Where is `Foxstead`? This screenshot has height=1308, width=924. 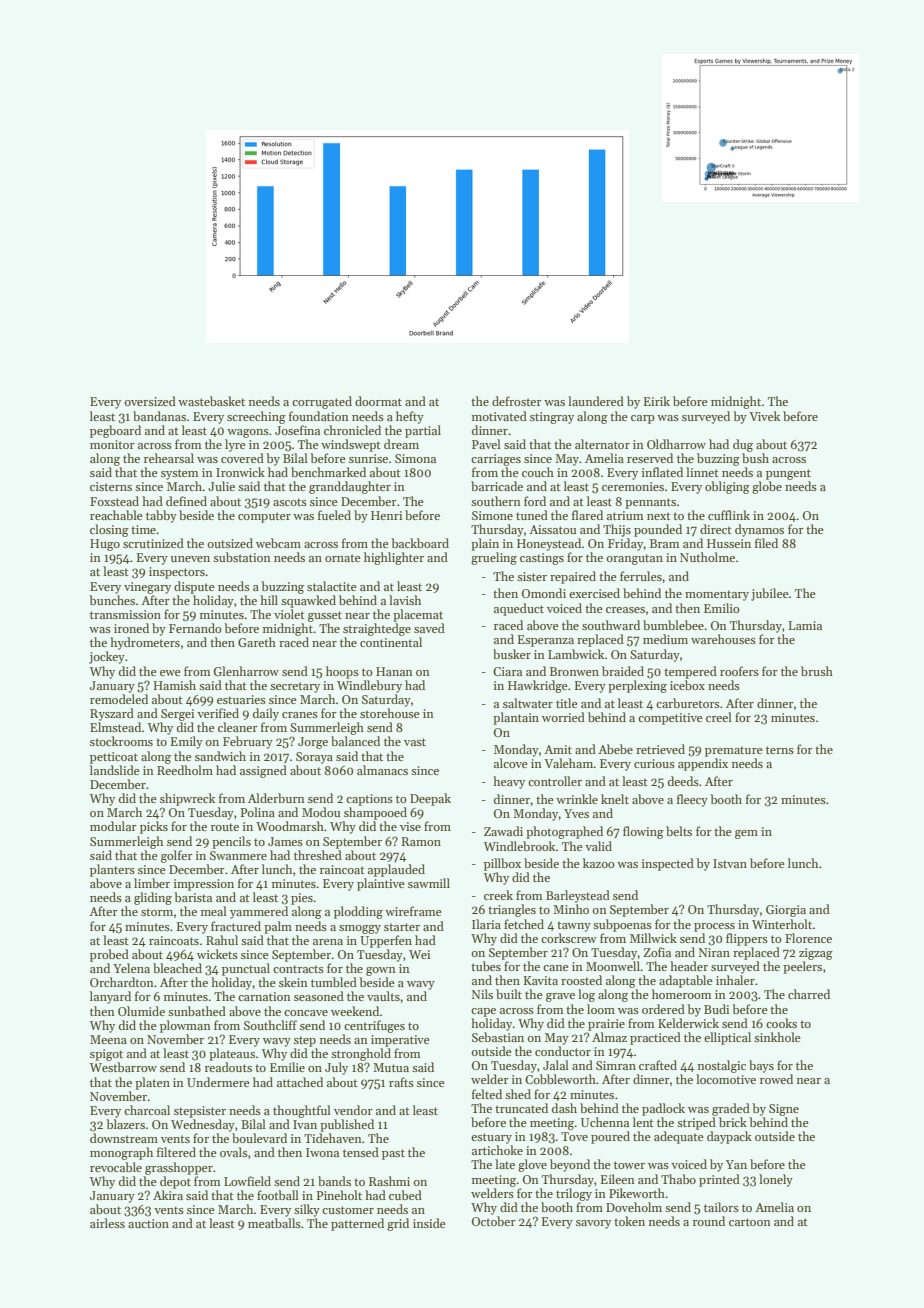
Foxstead is located at coordinates (114, 501).
